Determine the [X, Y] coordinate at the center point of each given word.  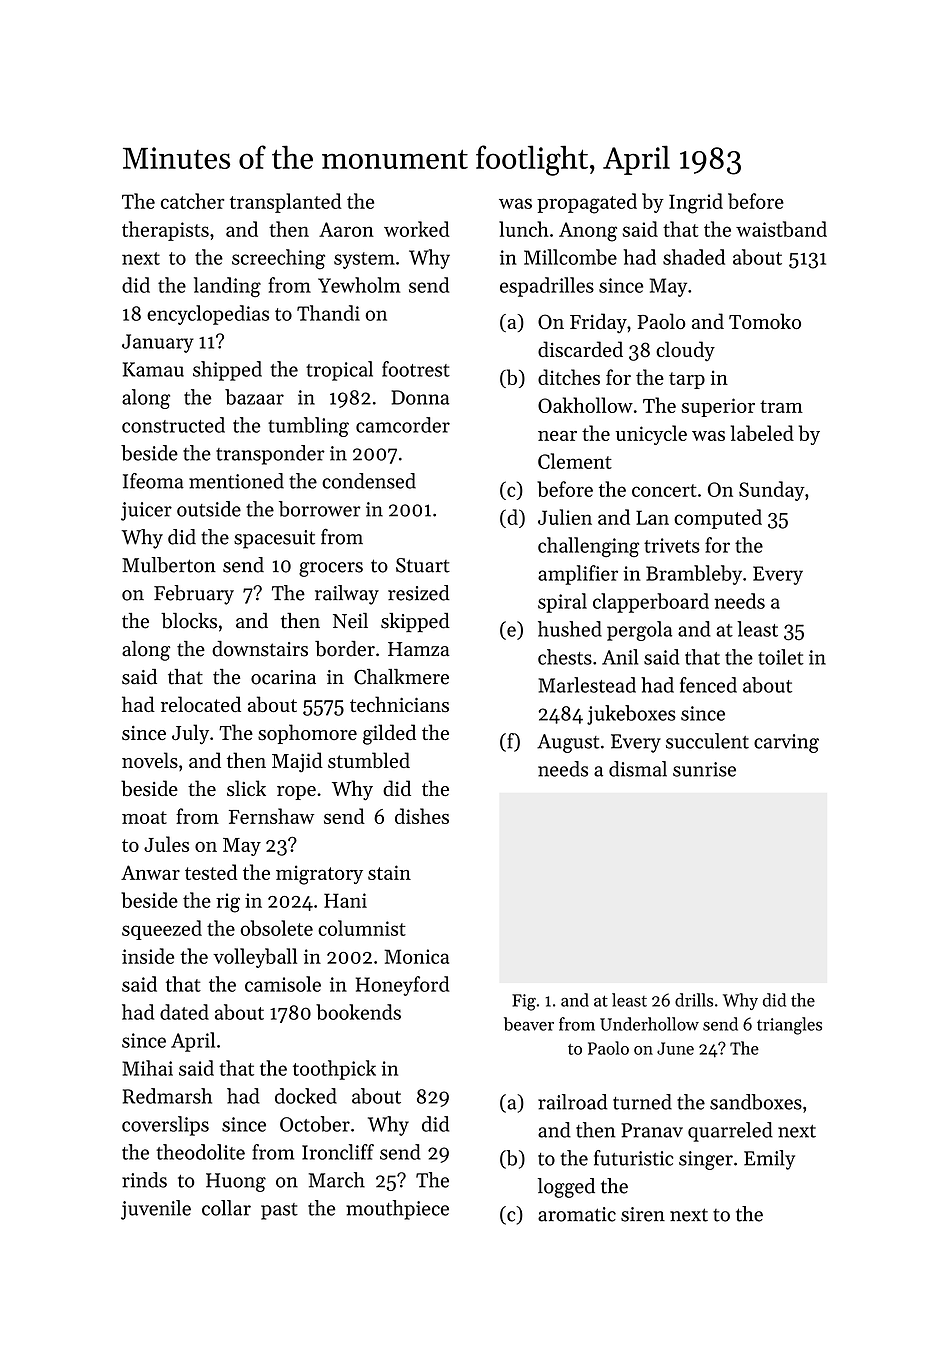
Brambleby [694, 575]
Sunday [772, 491]
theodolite [200, 1152]
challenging [588, 547]
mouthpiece [397, 1210]
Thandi [328, 313]
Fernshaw [271, 816]
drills [694, 1000]
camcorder [403, 425]
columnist [362, 928]
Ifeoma [153, 481]
